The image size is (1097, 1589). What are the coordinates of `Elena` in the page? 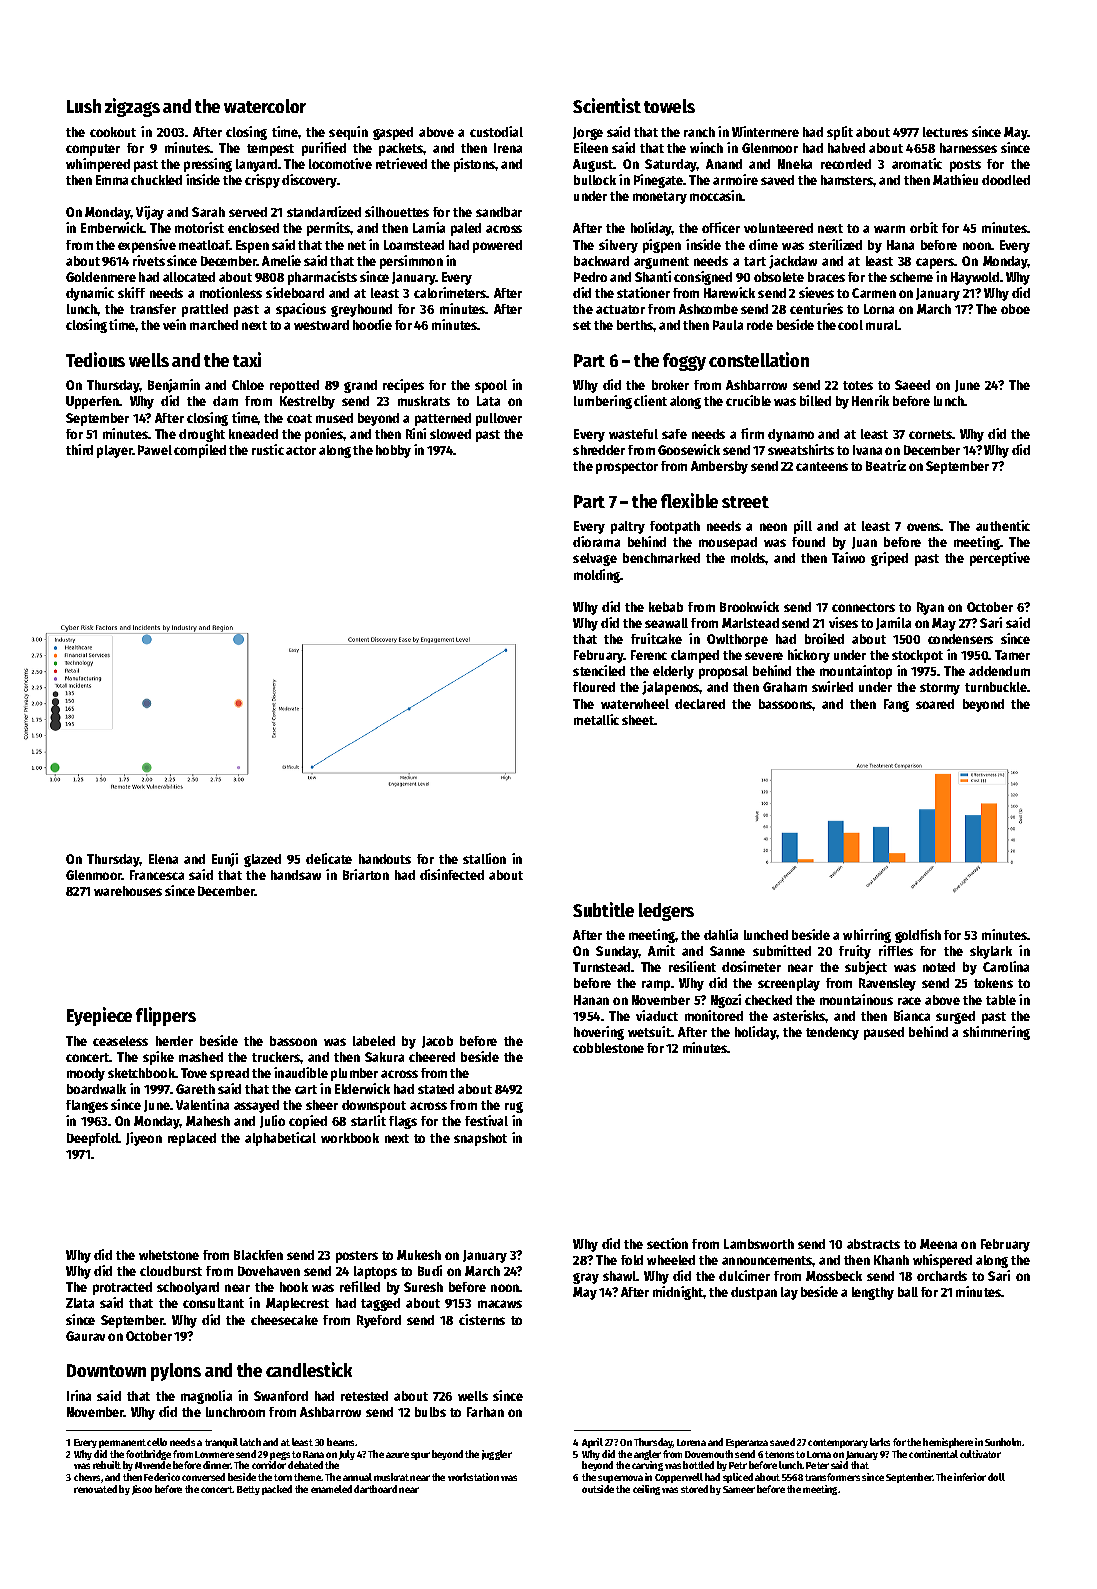 It's located at (163, 859).
